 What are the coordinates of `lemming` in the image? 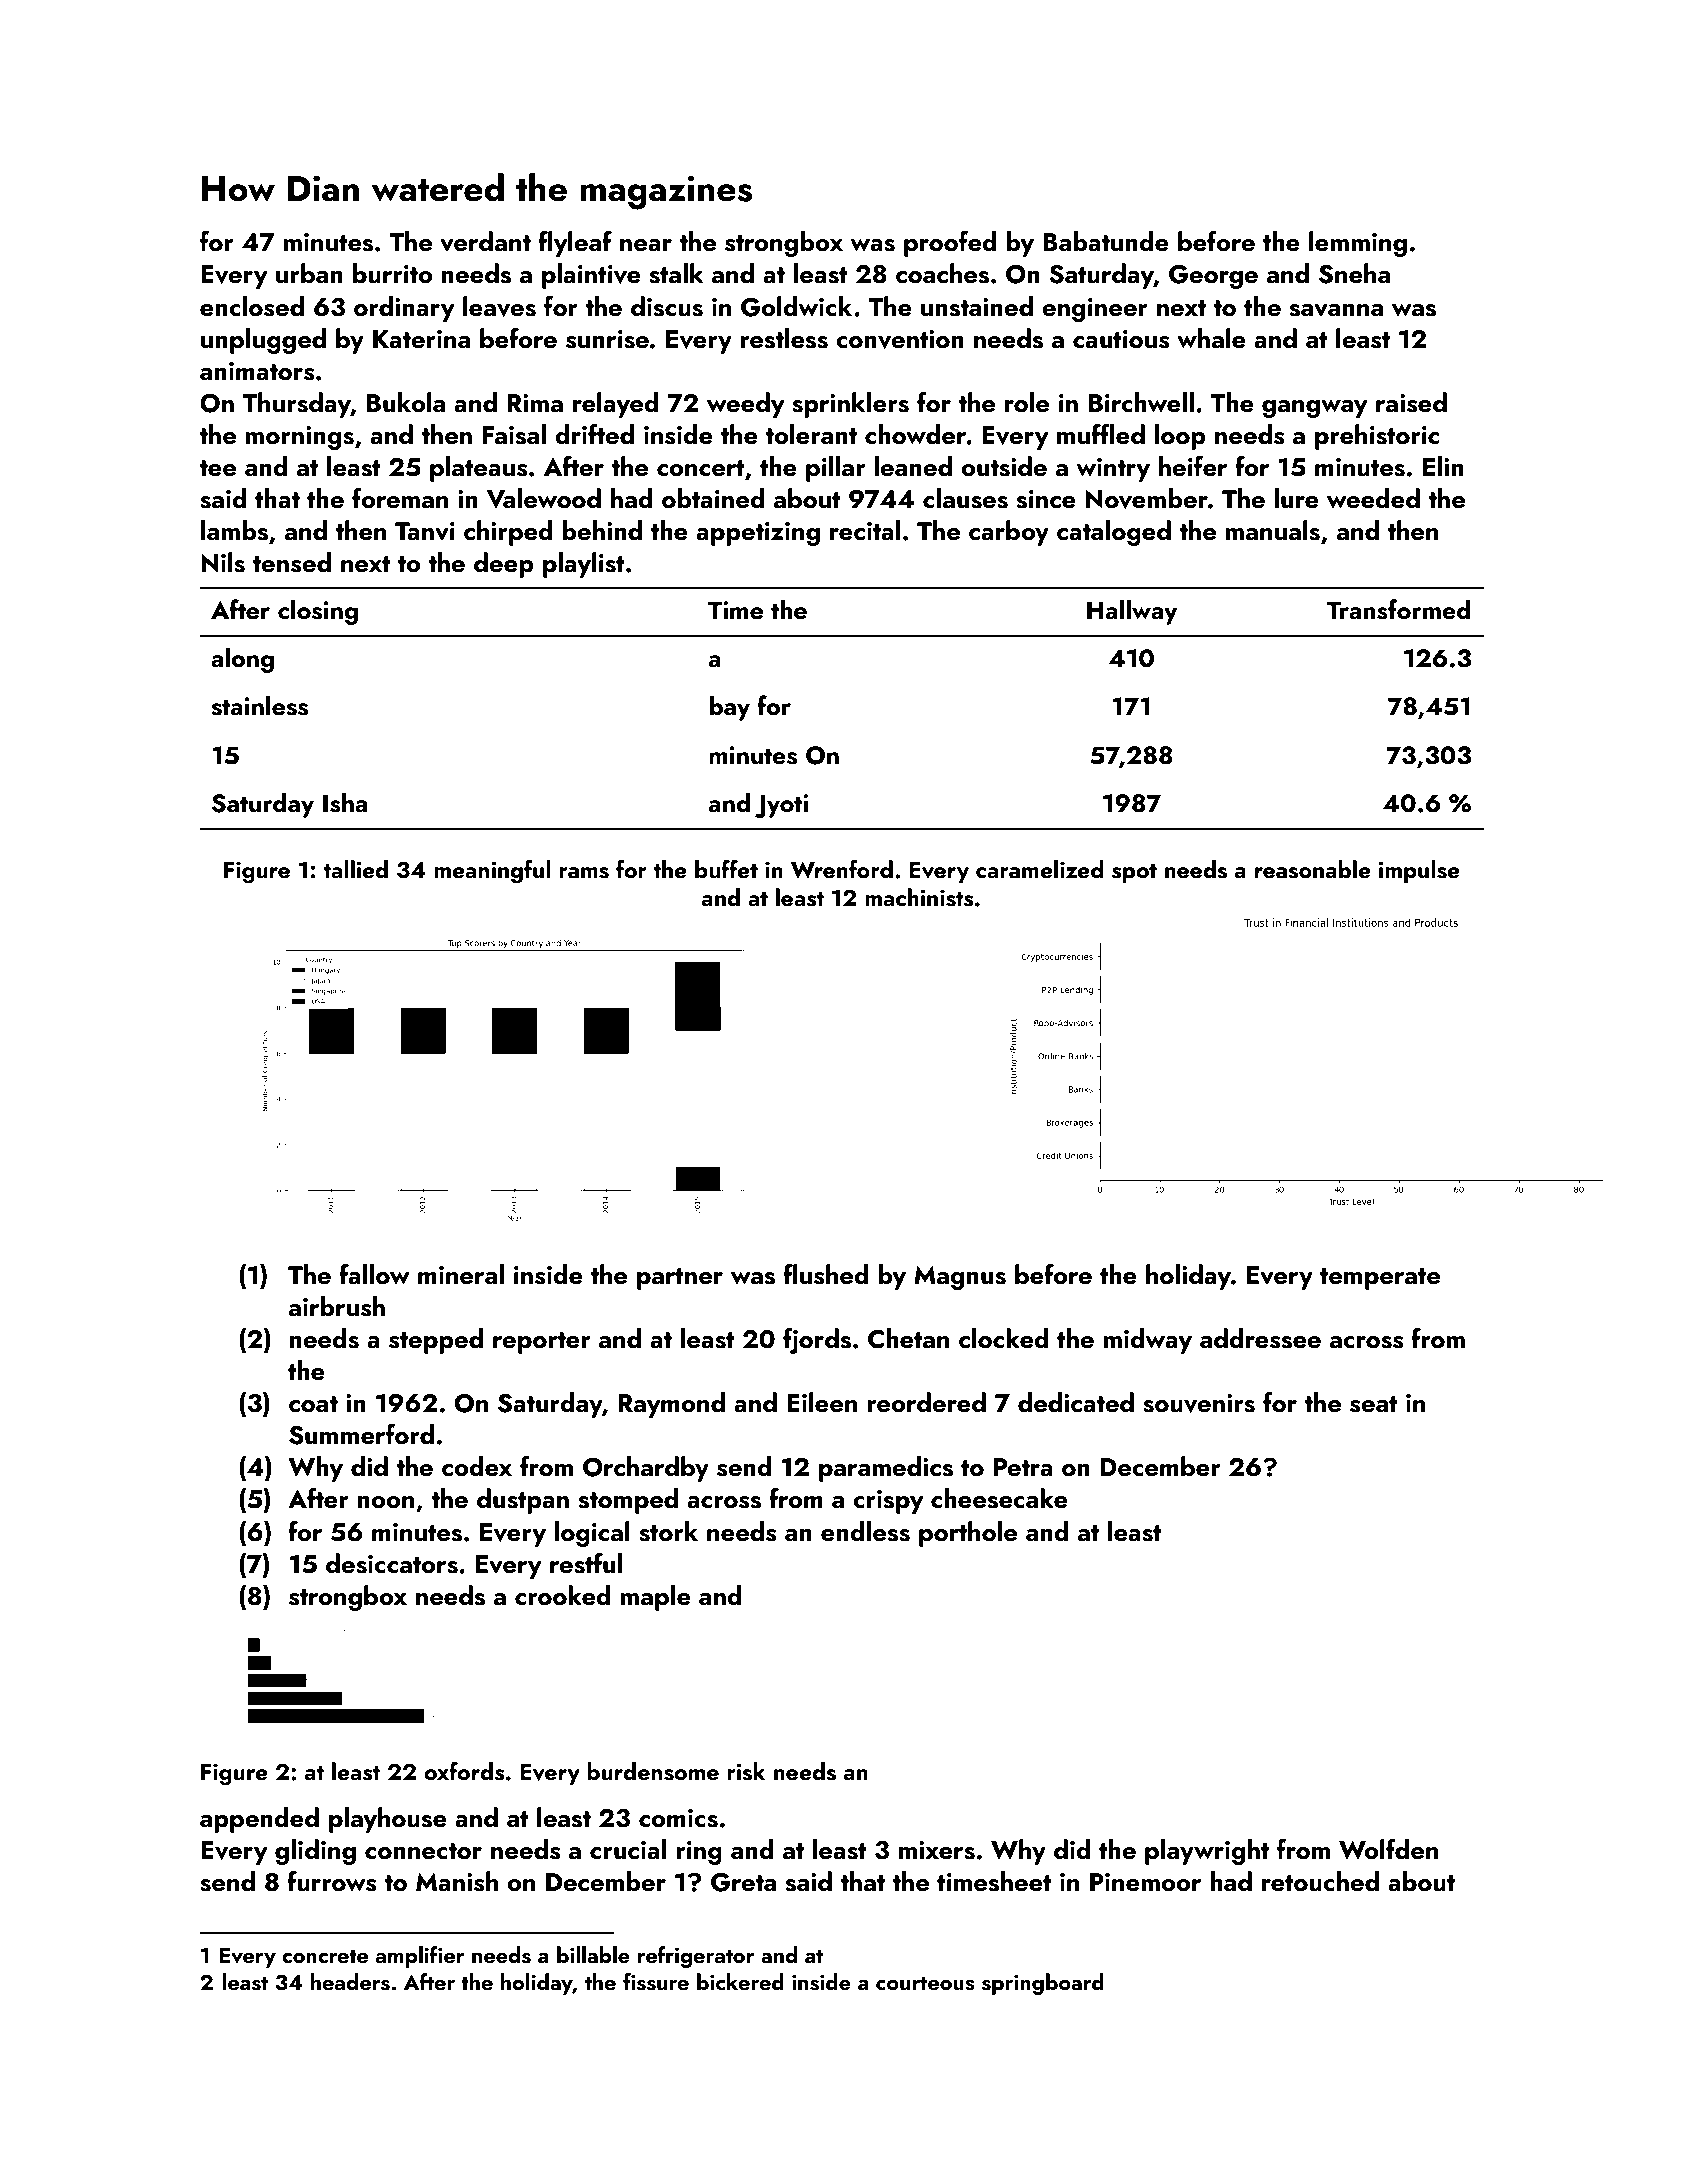 It's located at (1358, 244).
